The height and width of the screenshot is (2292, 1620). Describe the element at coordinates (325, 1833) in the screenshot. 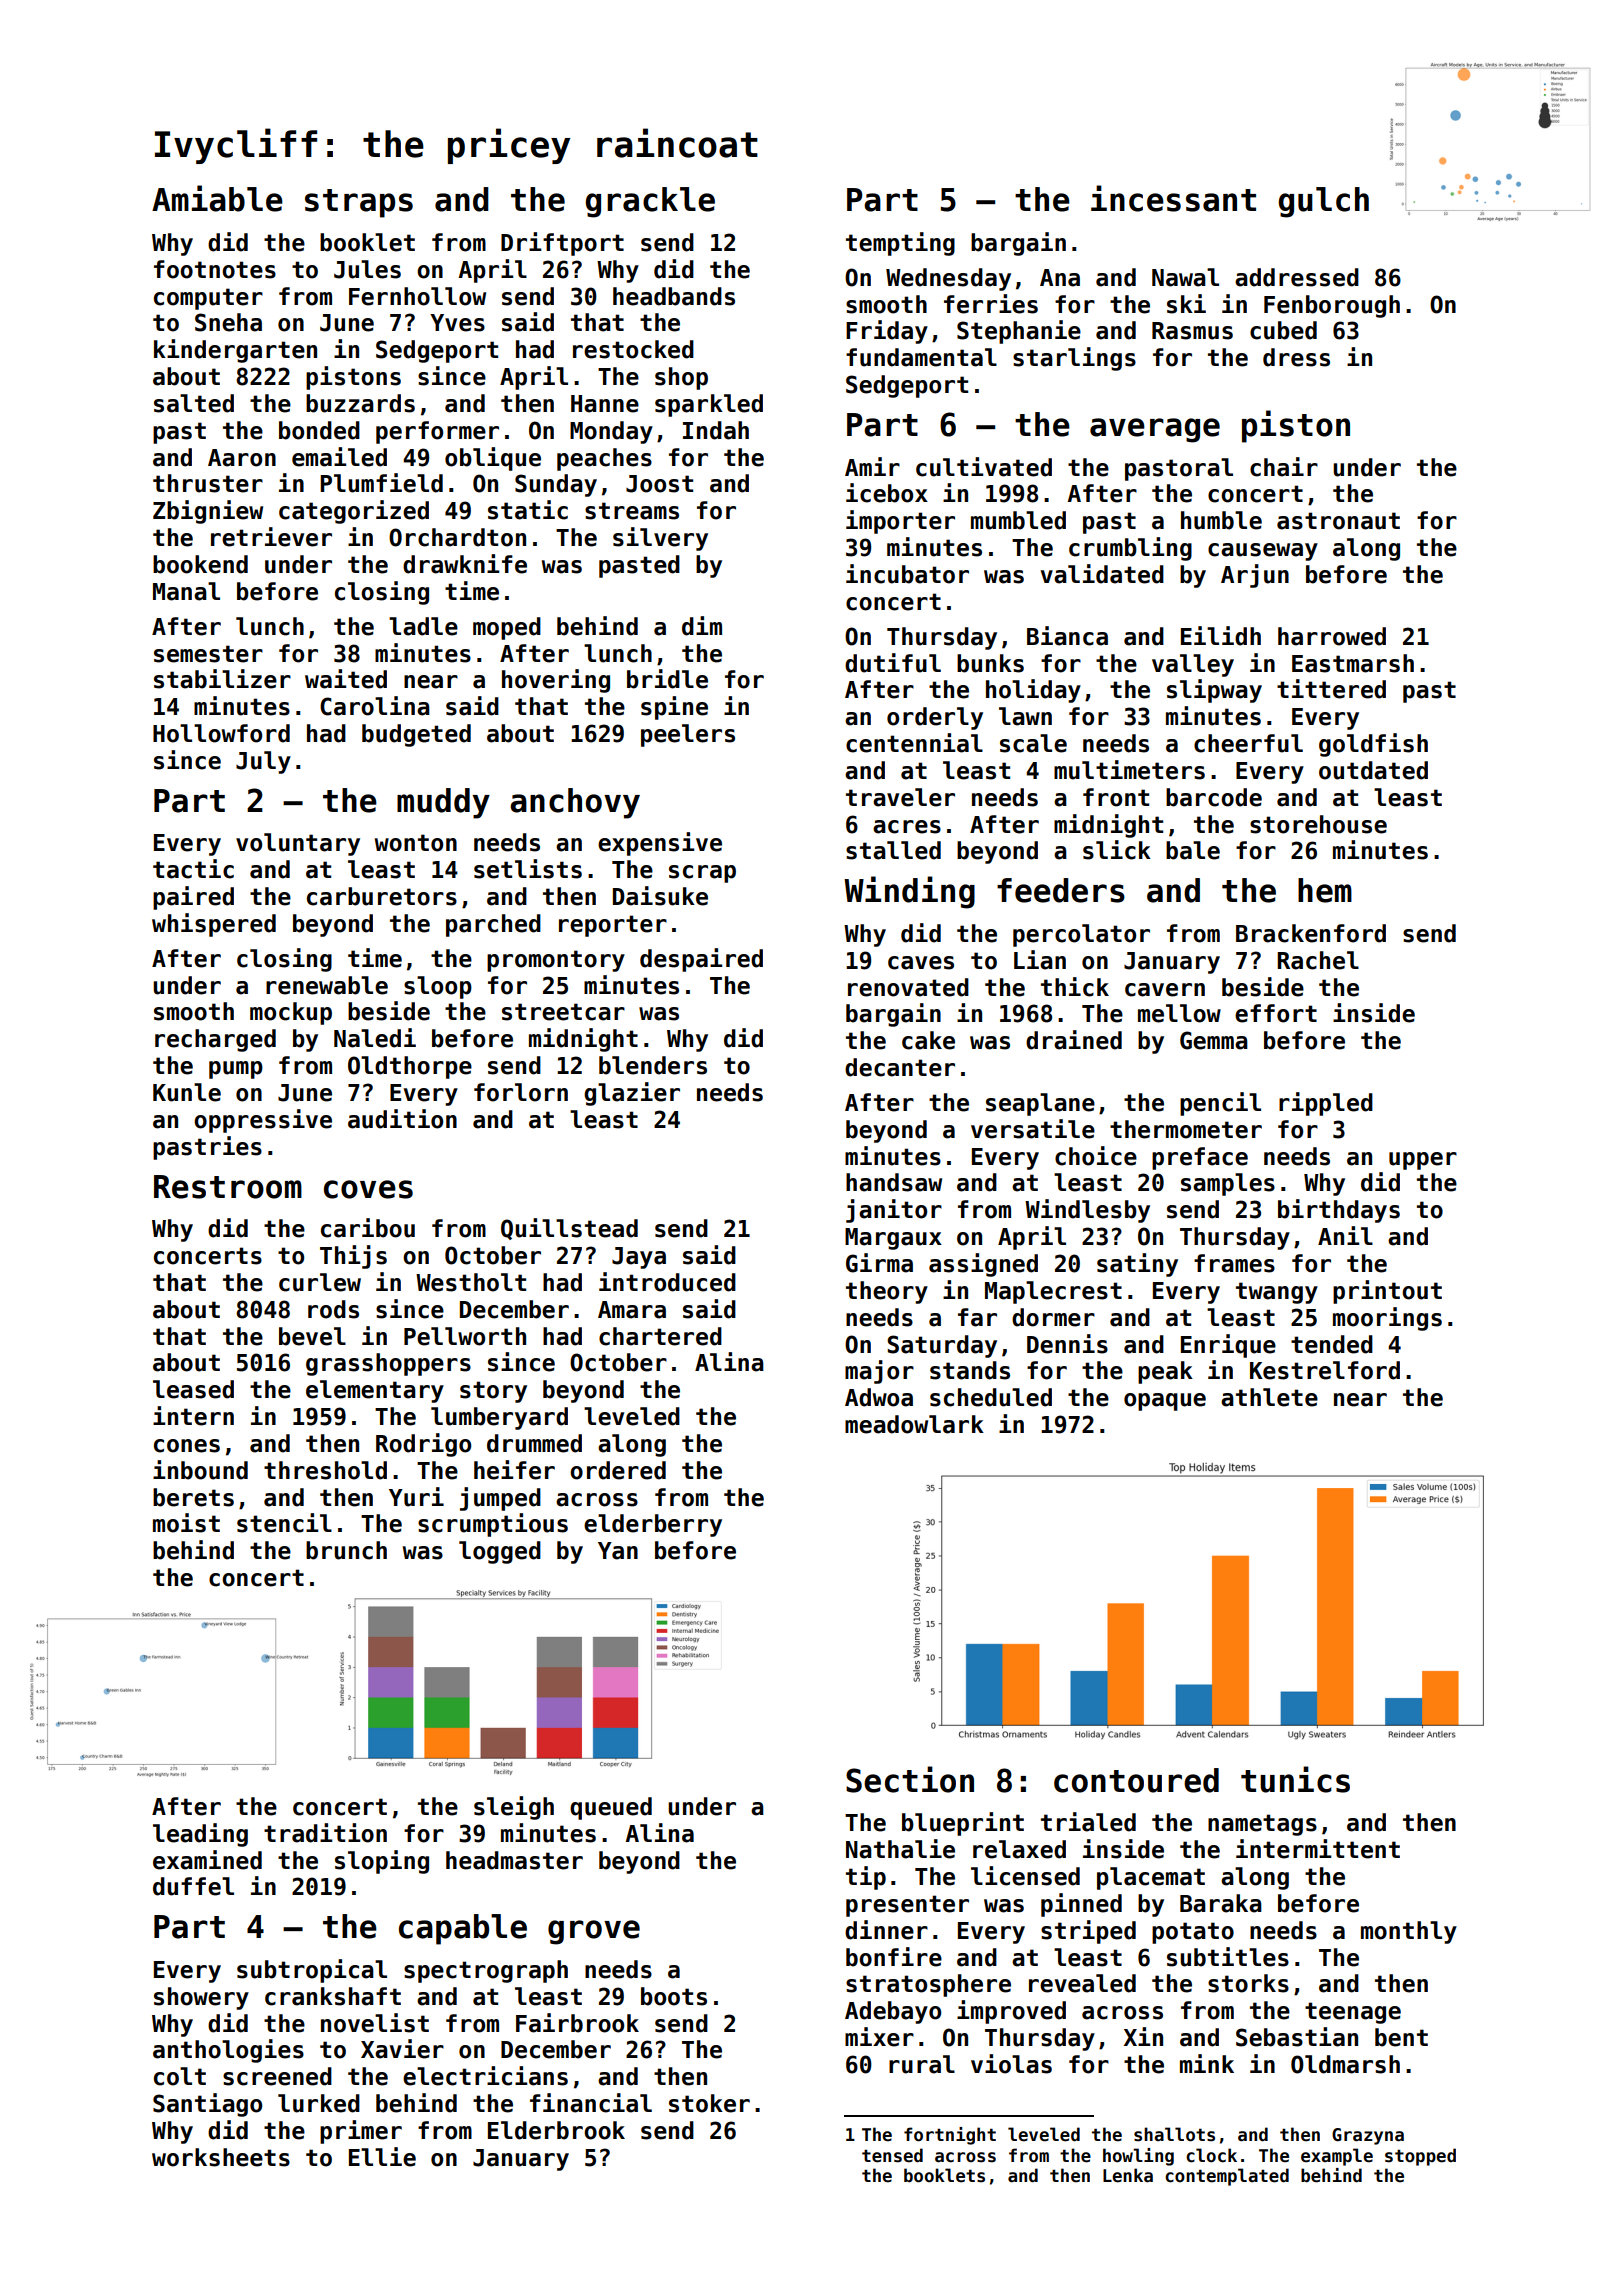

I see `tradition` at that location.
